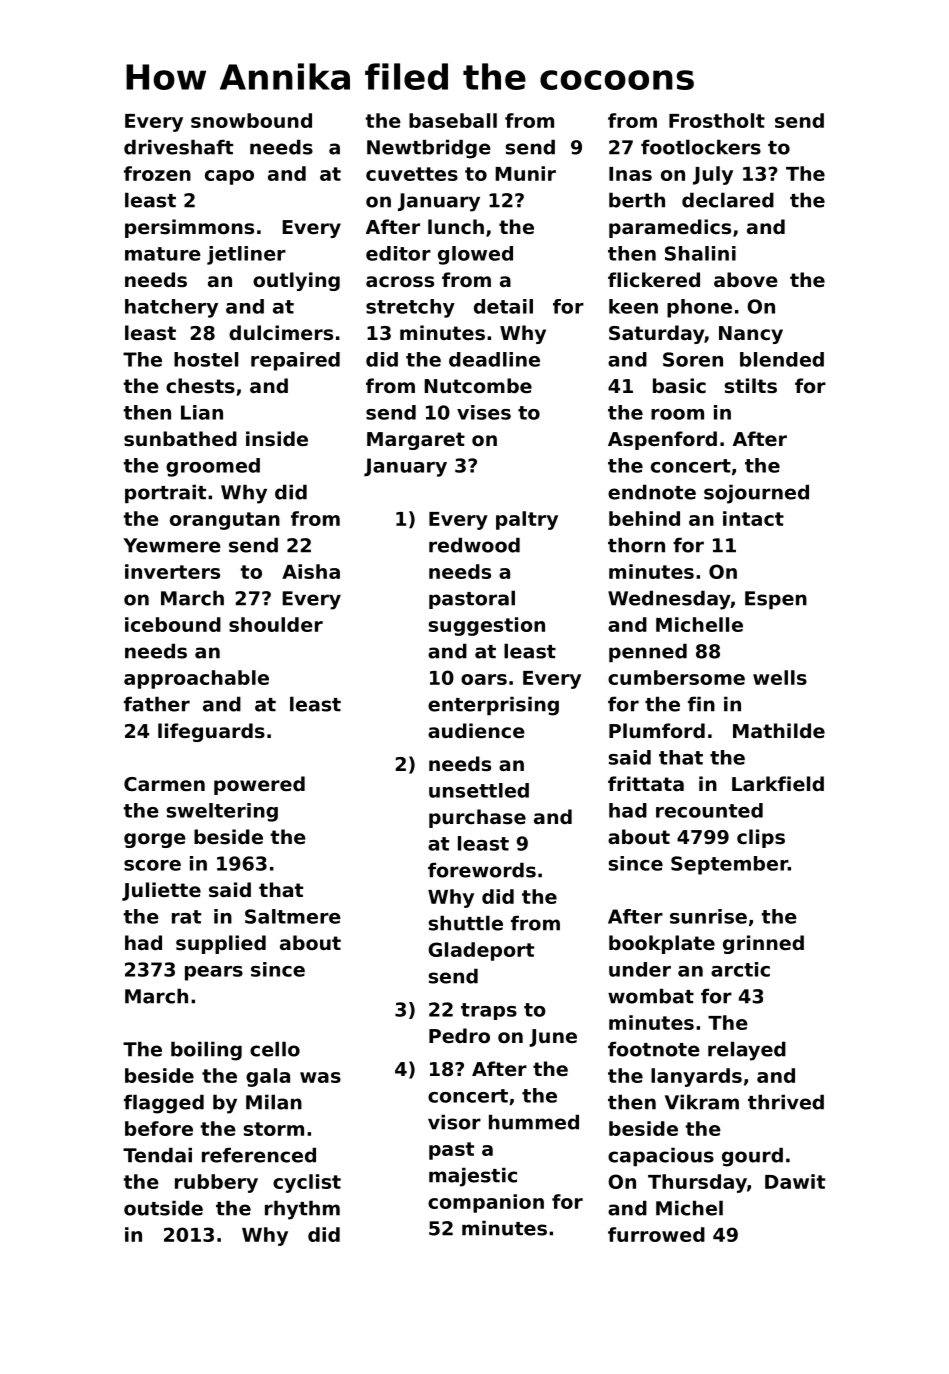 The image size is (949, 1374). Describe the element at coordinates (453, 120) in the page. I see `baseball` at that location.
